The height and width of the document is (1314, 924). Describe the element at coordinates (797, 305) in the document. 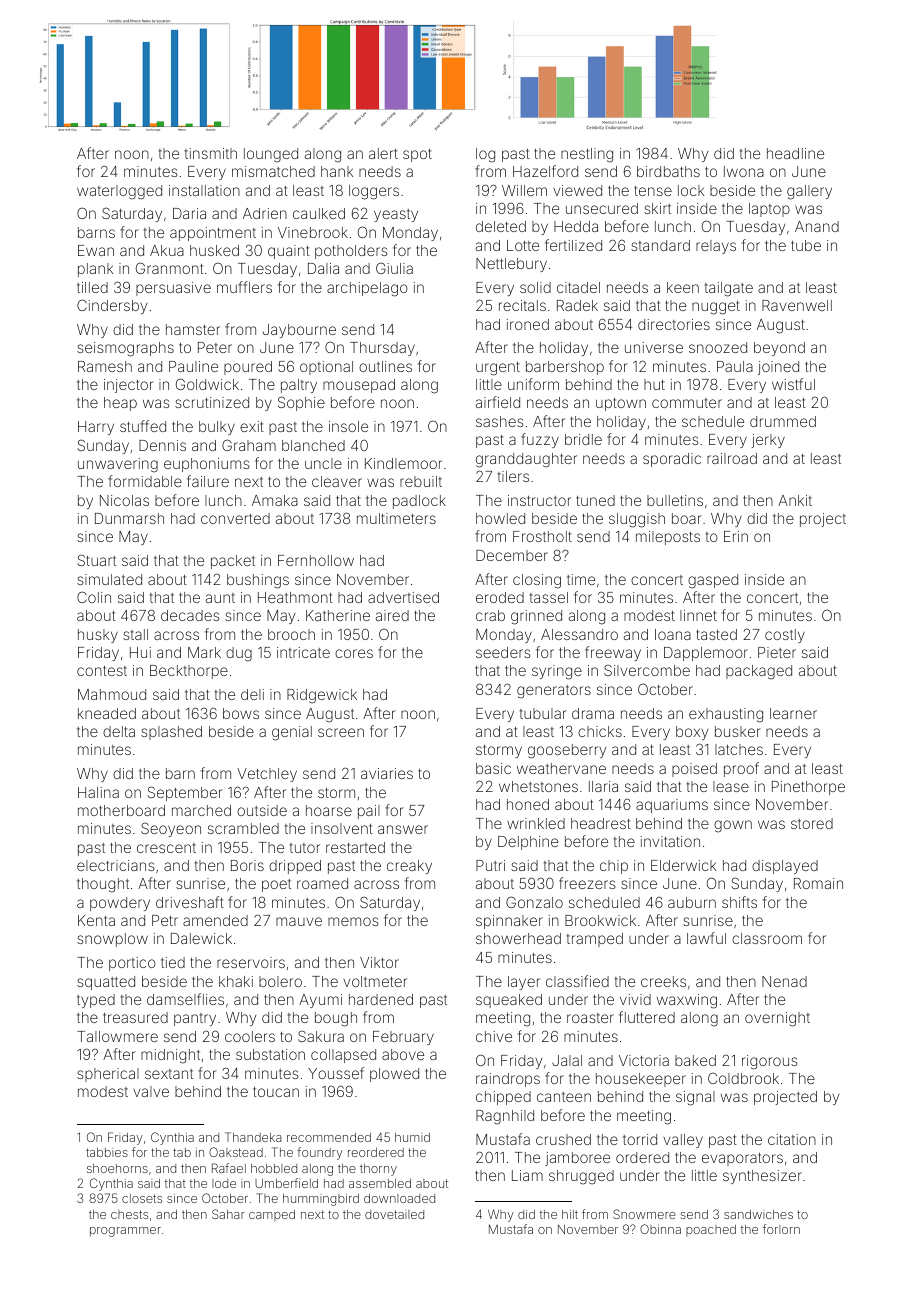

I see `Ravenwell` at that location.
